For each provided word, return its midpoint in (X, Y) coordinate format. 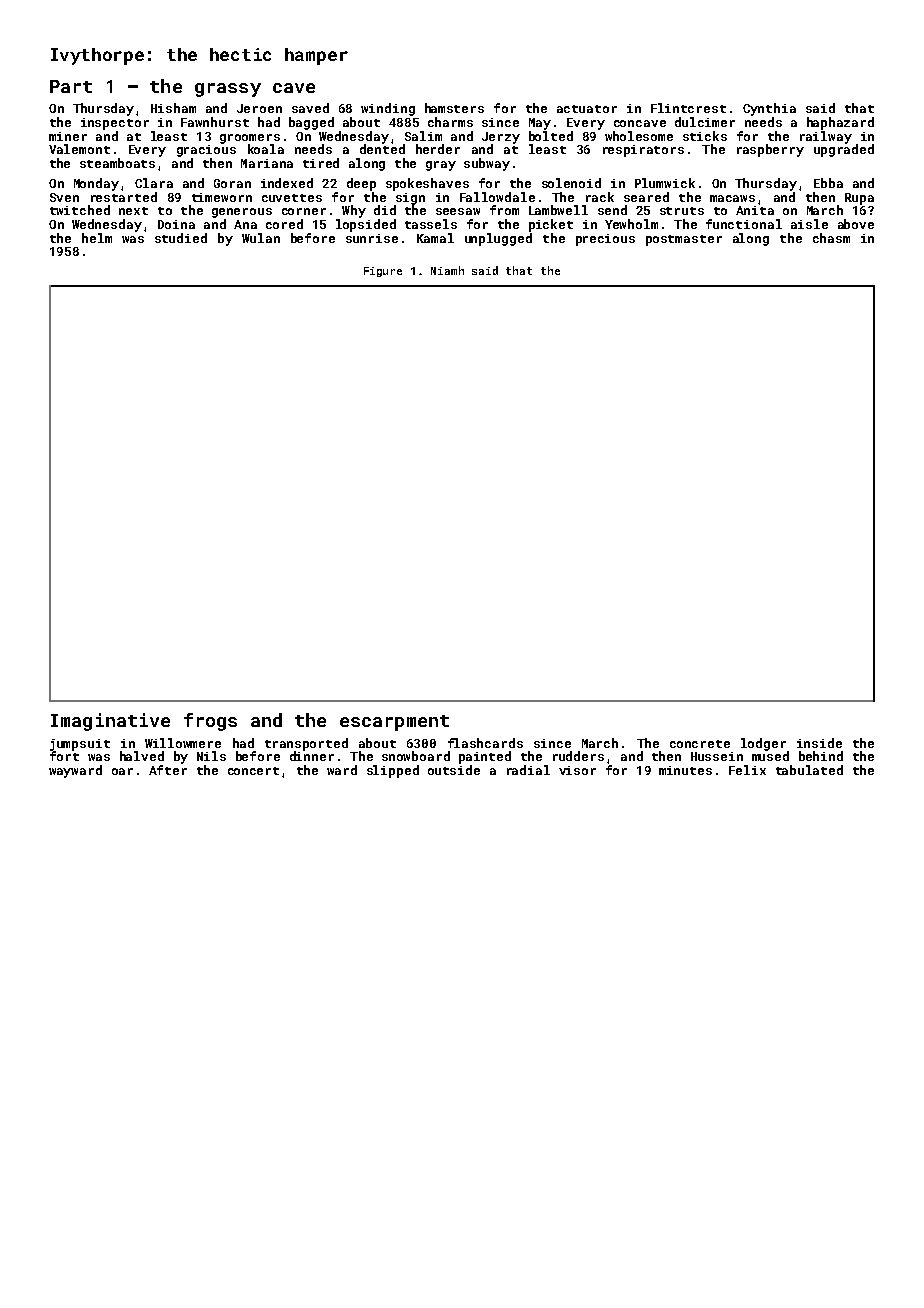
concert (253, 771)
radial (528, 770)
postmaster (684, 240)
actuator (587, 109)
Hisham (173, 108)
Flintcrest (688, 108)
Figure (383, 272)
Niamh (447, 270)
